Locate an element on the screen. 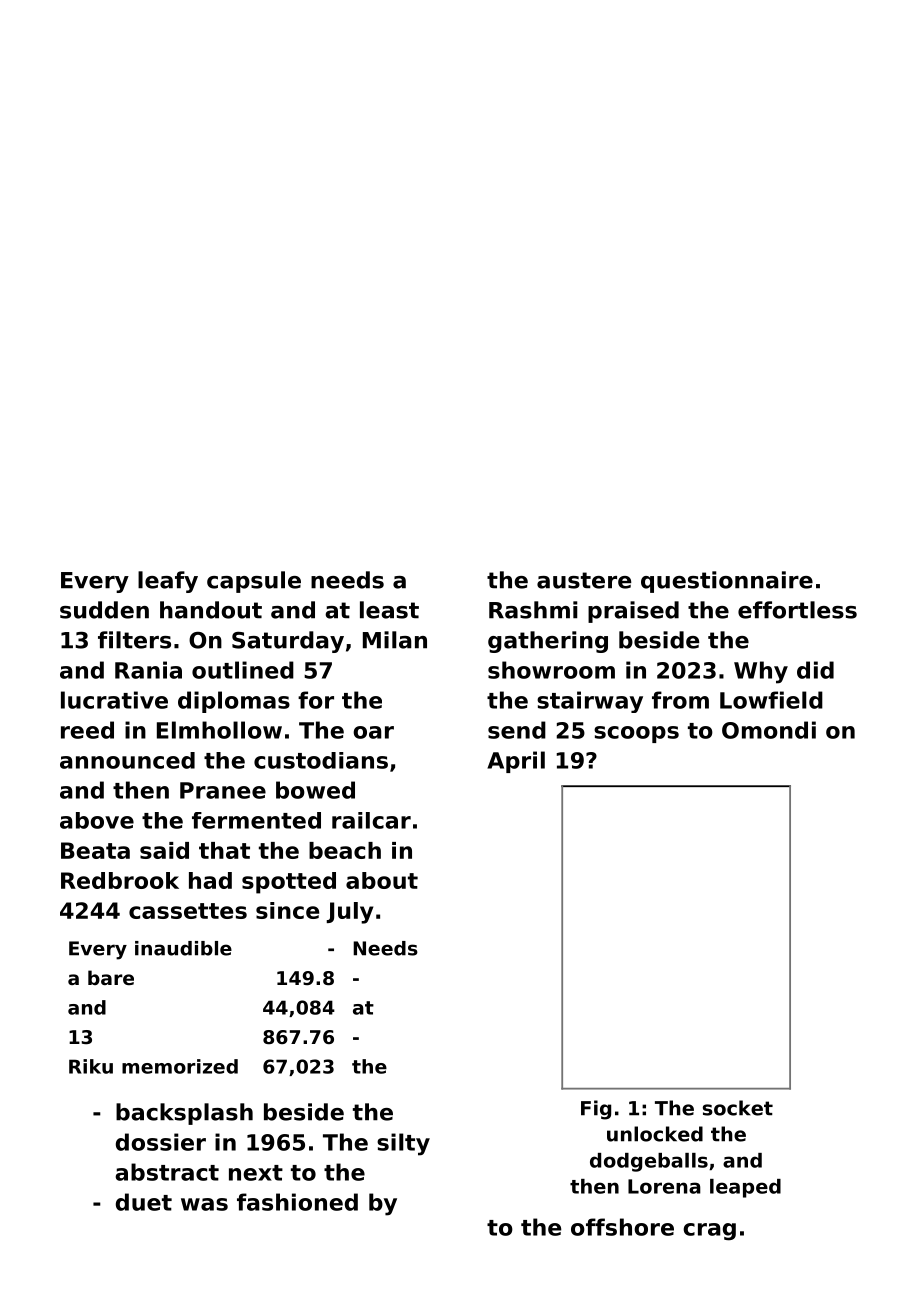 The image size is (924, 1314). Saturday is located at coordinates (288, 642).
